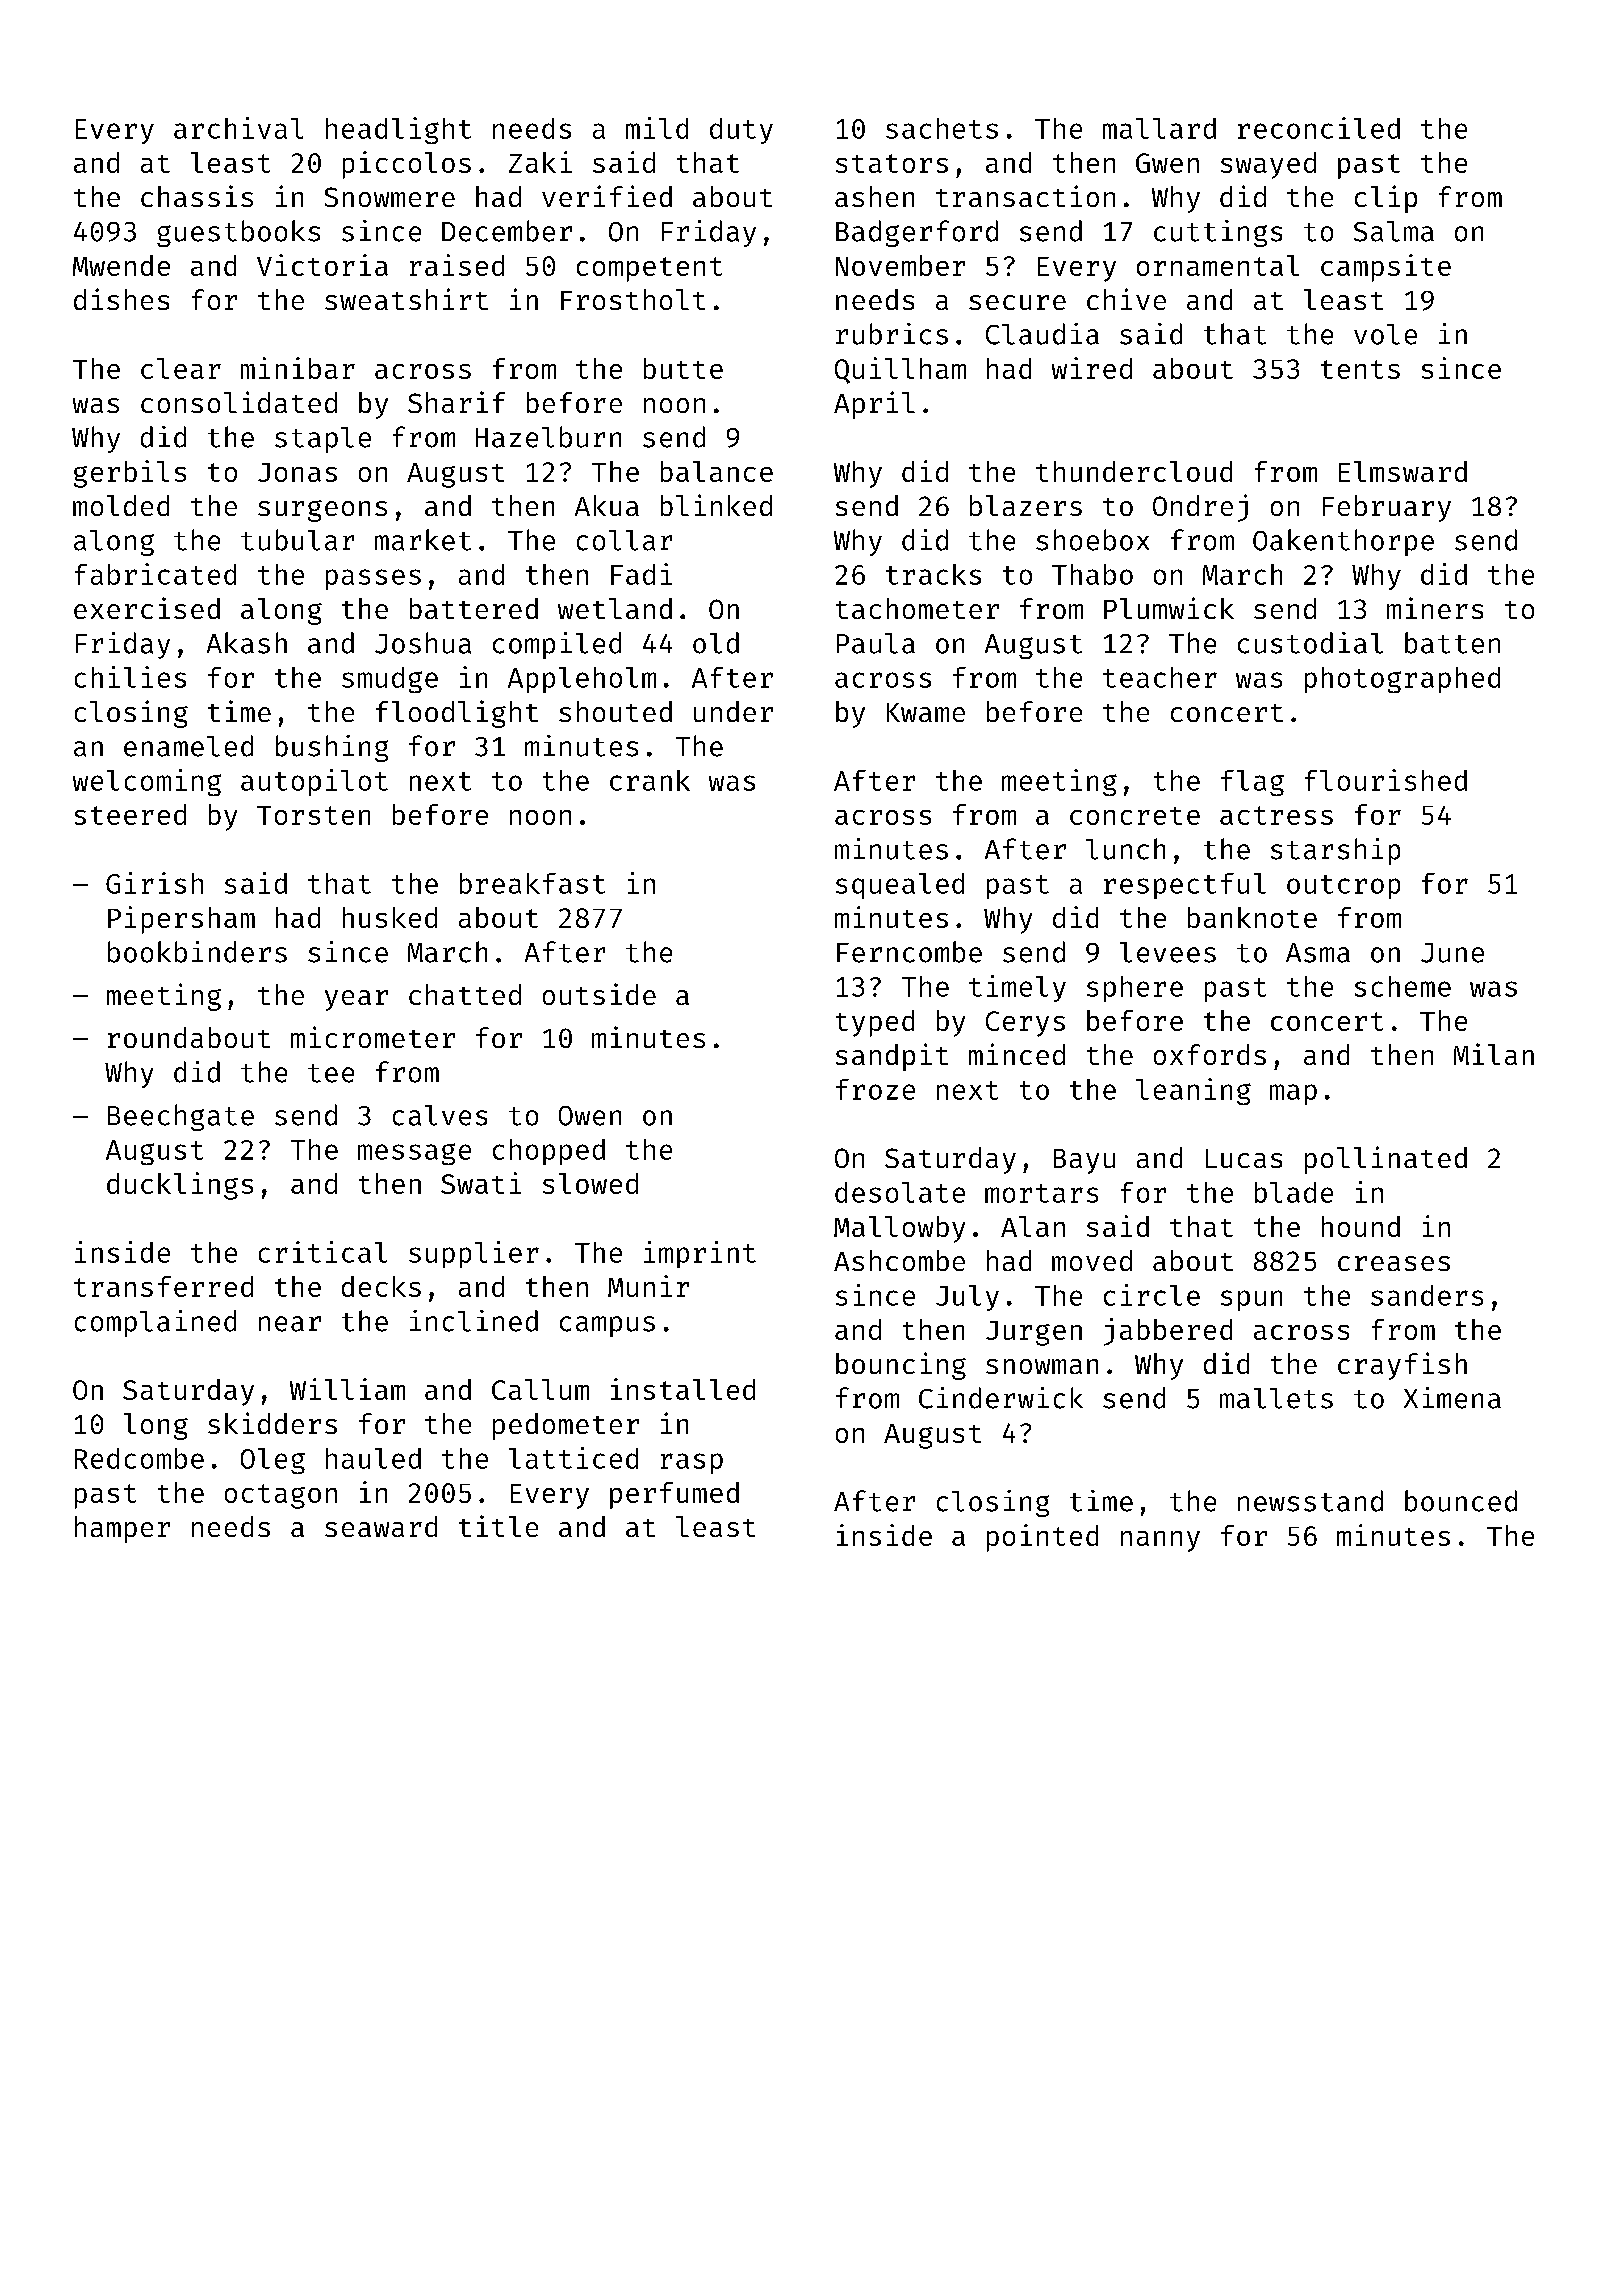 This screenshot has width=1620, height=2292. What do you see at coordinates (1461, 1501) in the screenshot?
I see `bounced` at bounding box center [1461, 1501].
